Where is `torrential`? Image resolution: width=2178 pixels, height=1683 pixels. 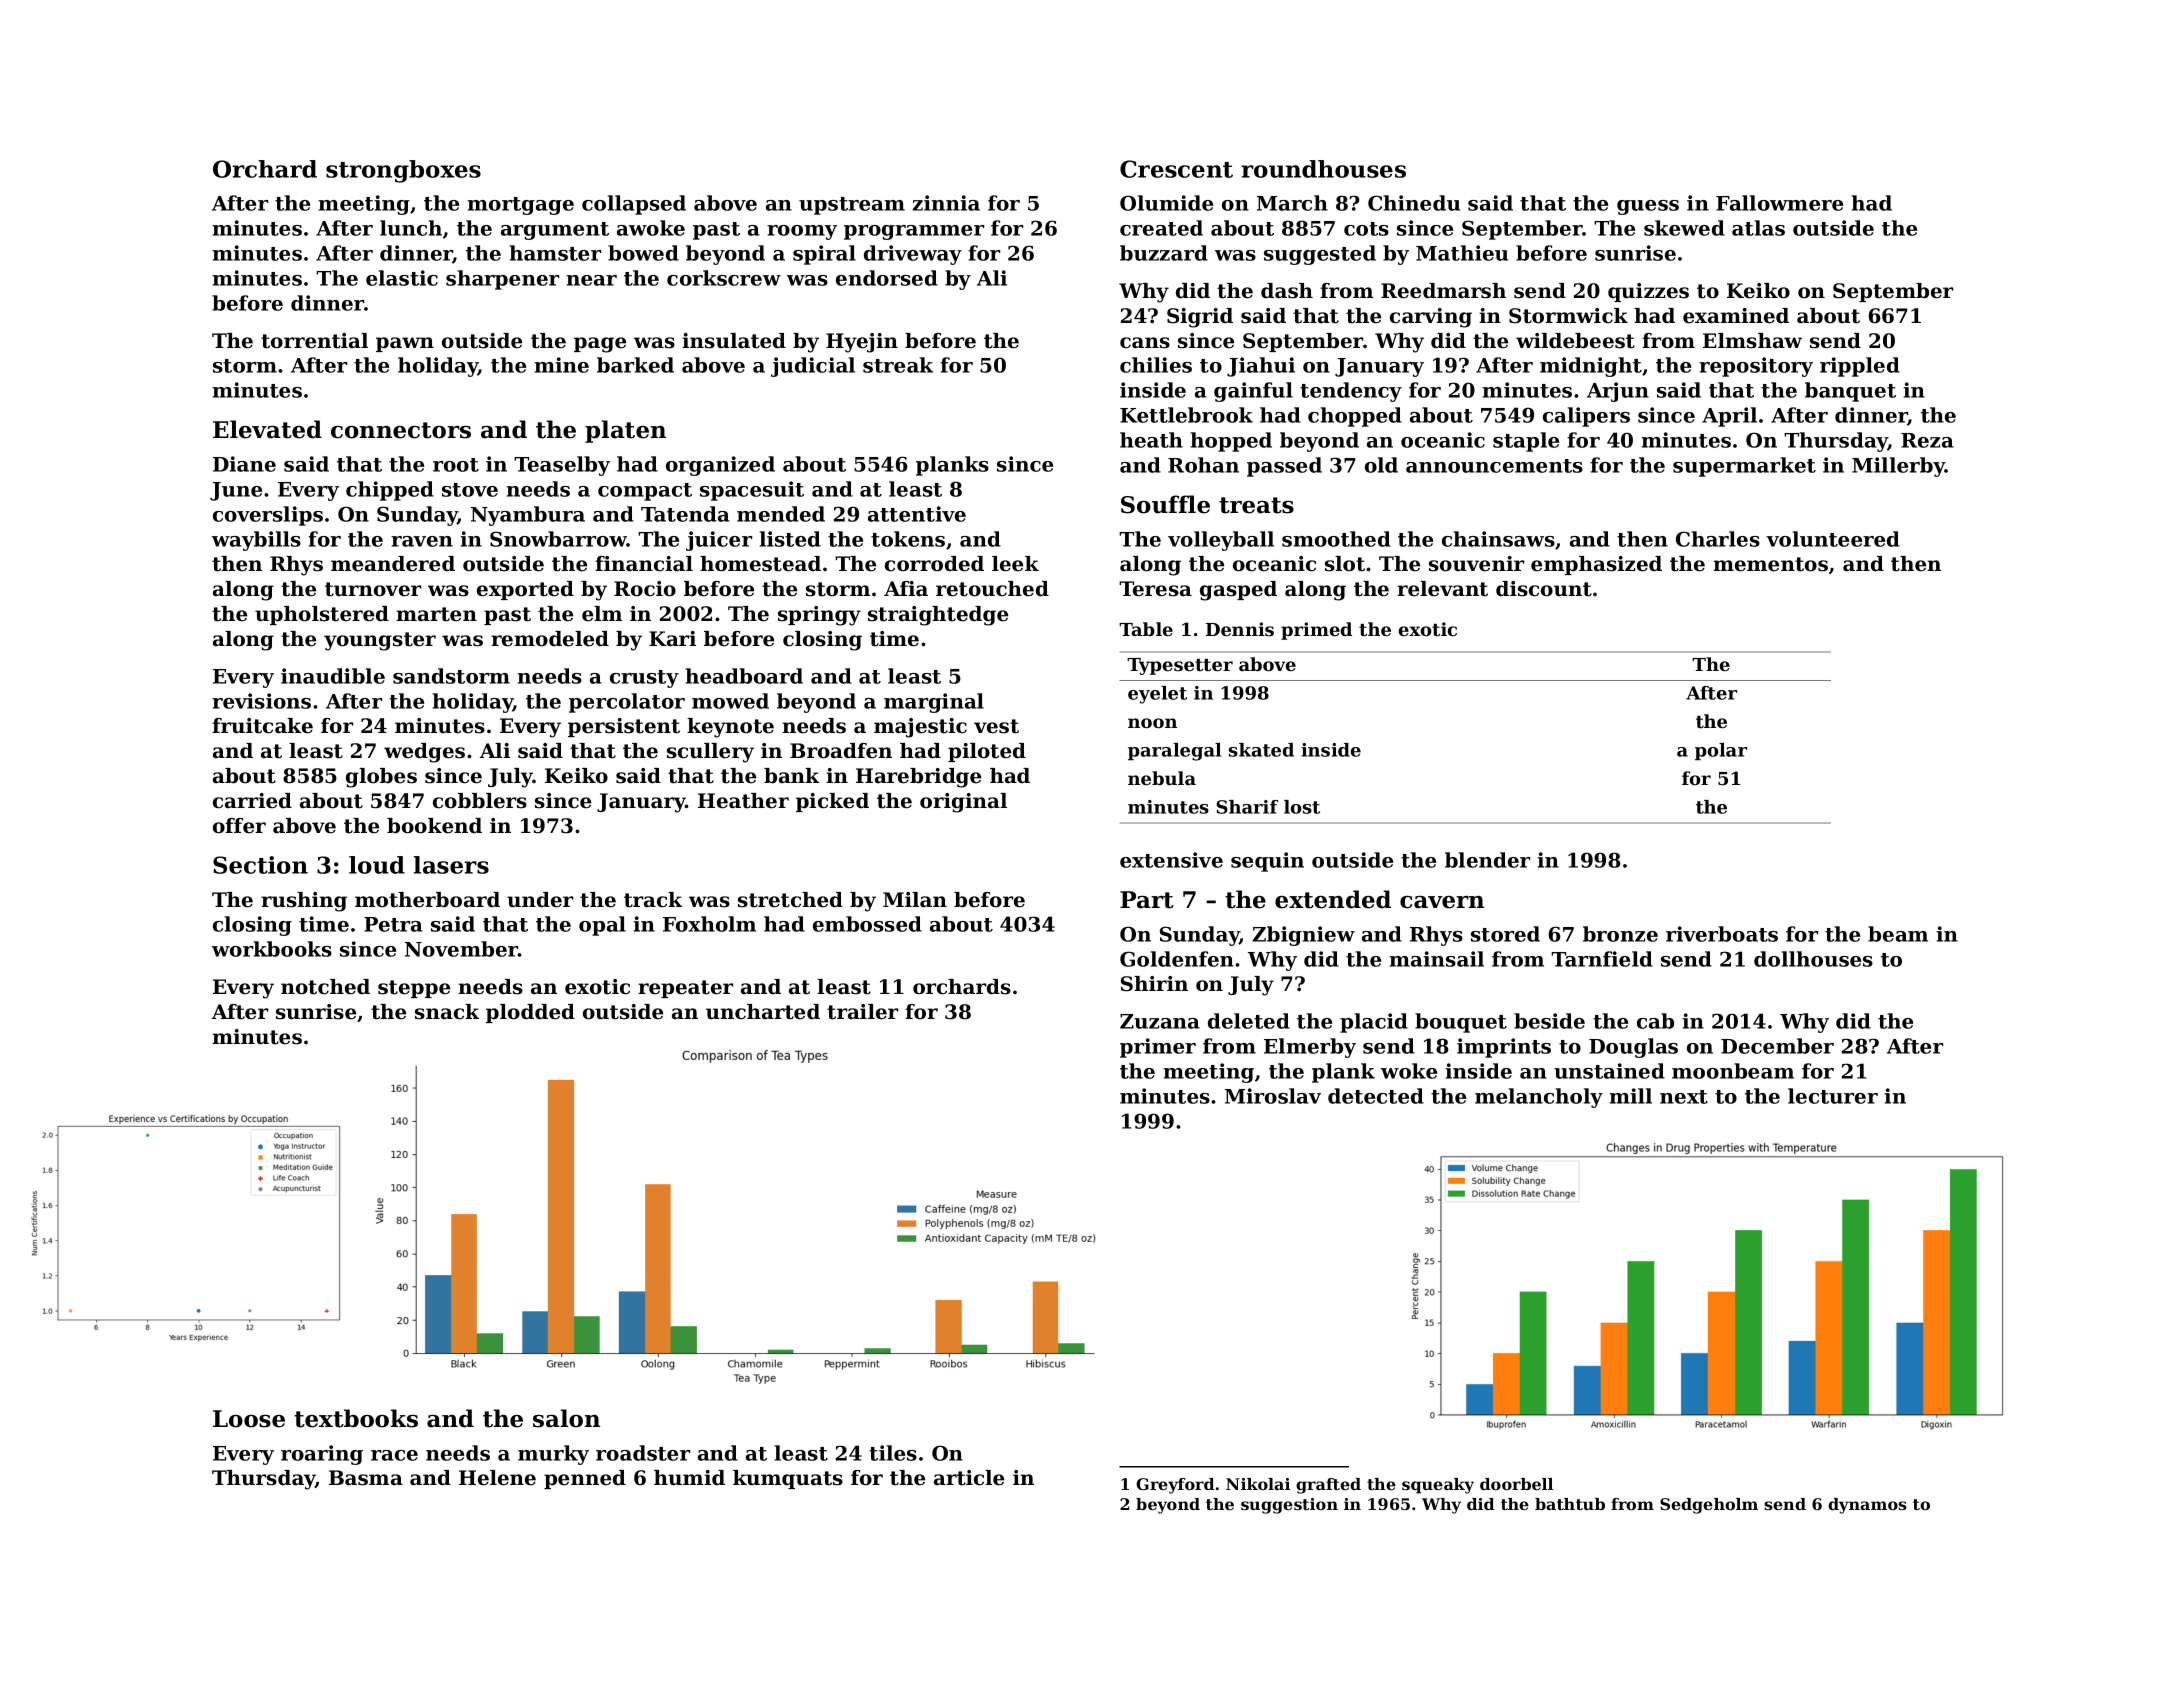
torrential is located at coordinates (314, 341).
